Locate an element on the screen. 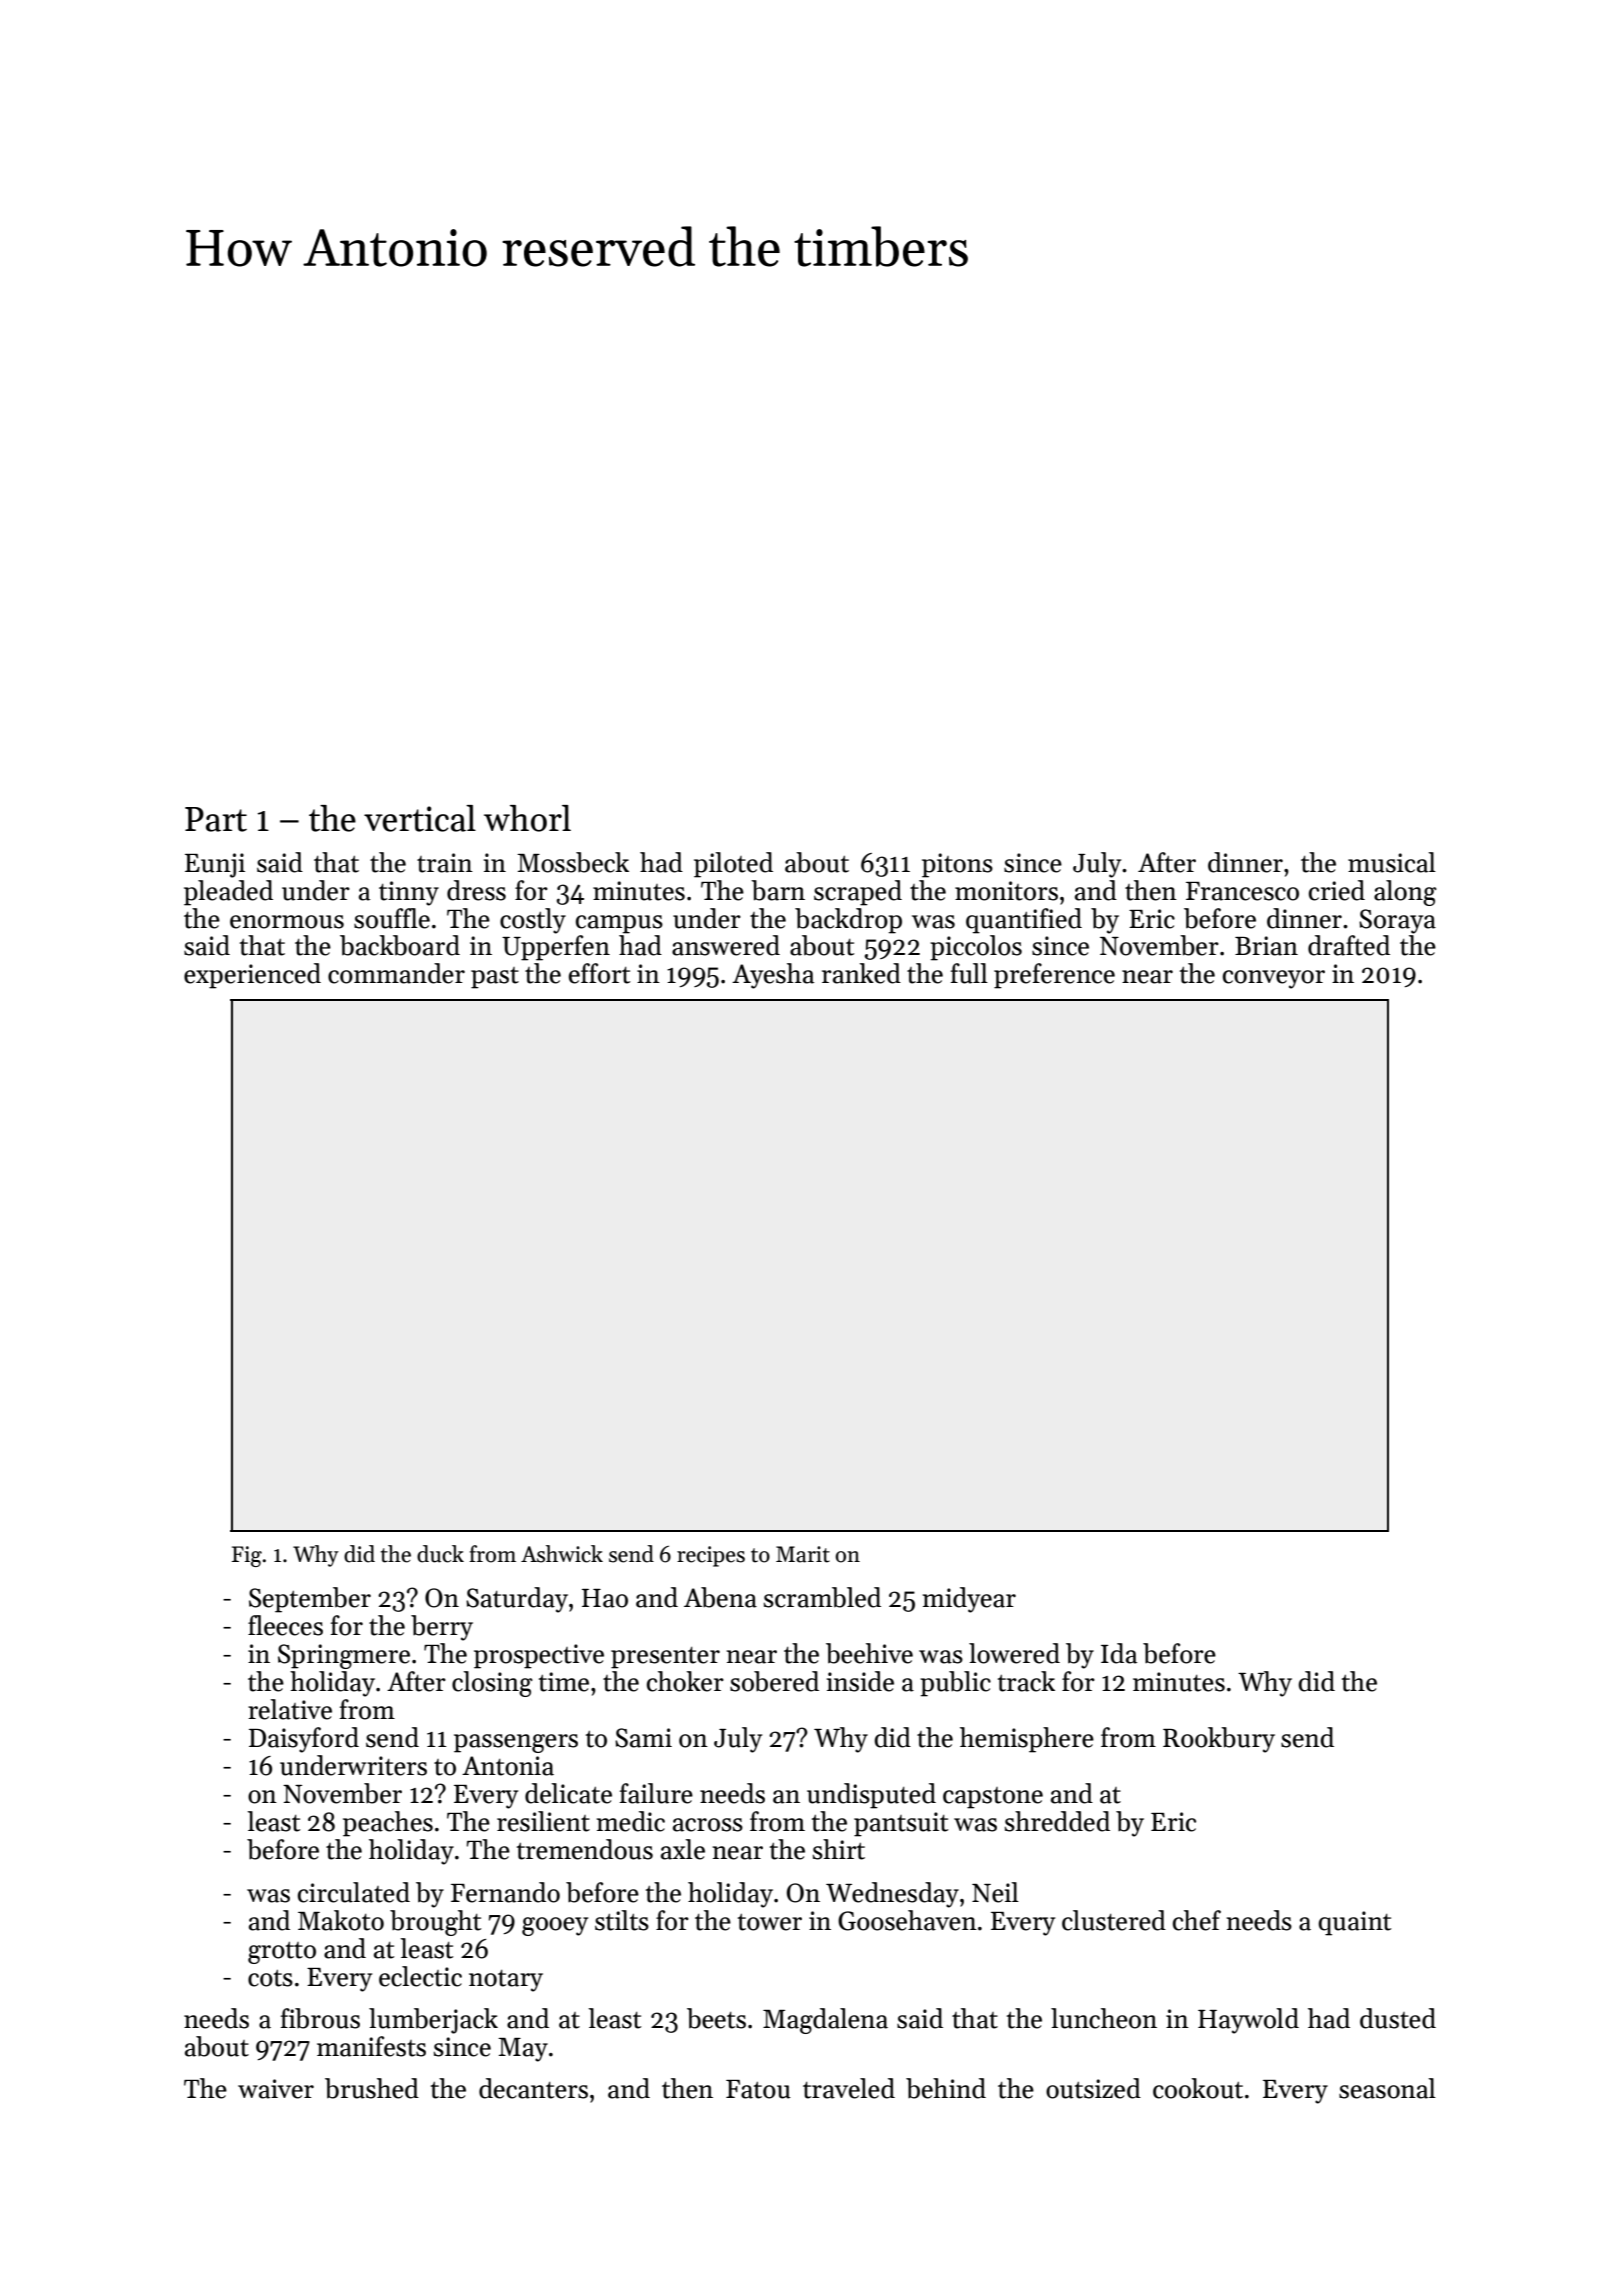 The width and height of the screenshot is (1620, 2292). conveyor is located at coordinates (1274, 979).
